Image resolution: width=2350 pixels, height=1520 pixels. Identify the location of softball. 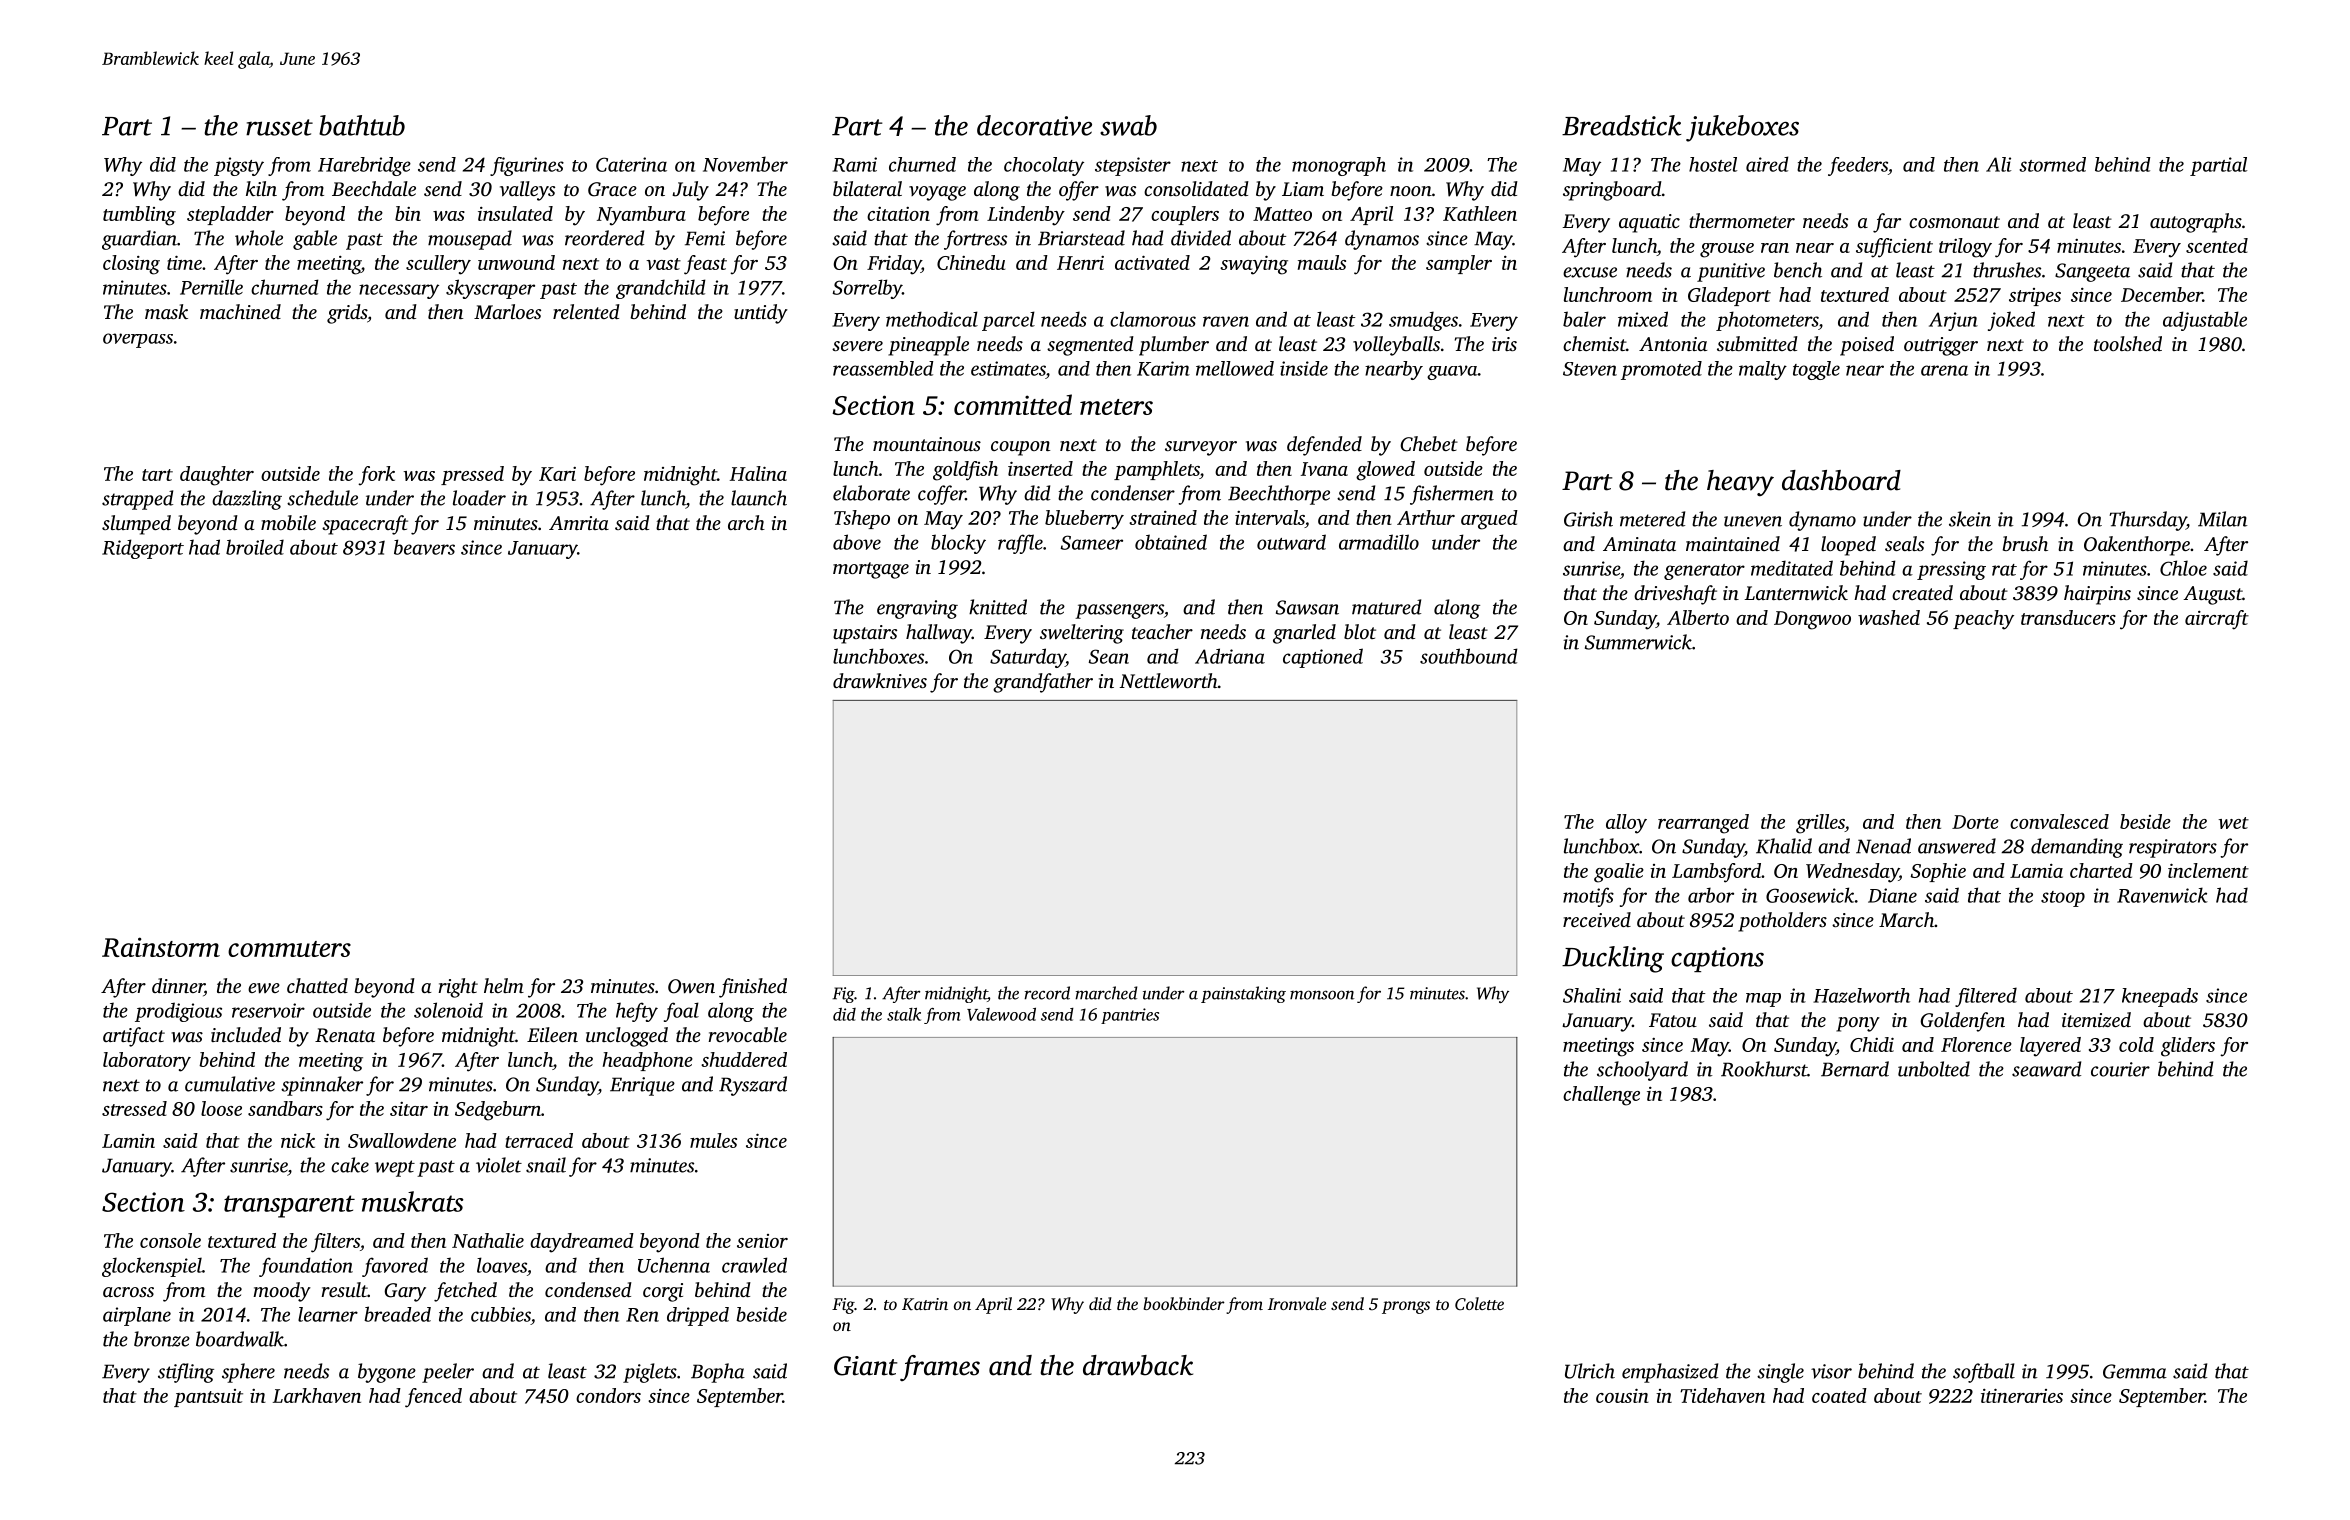
(1984, 1373).
